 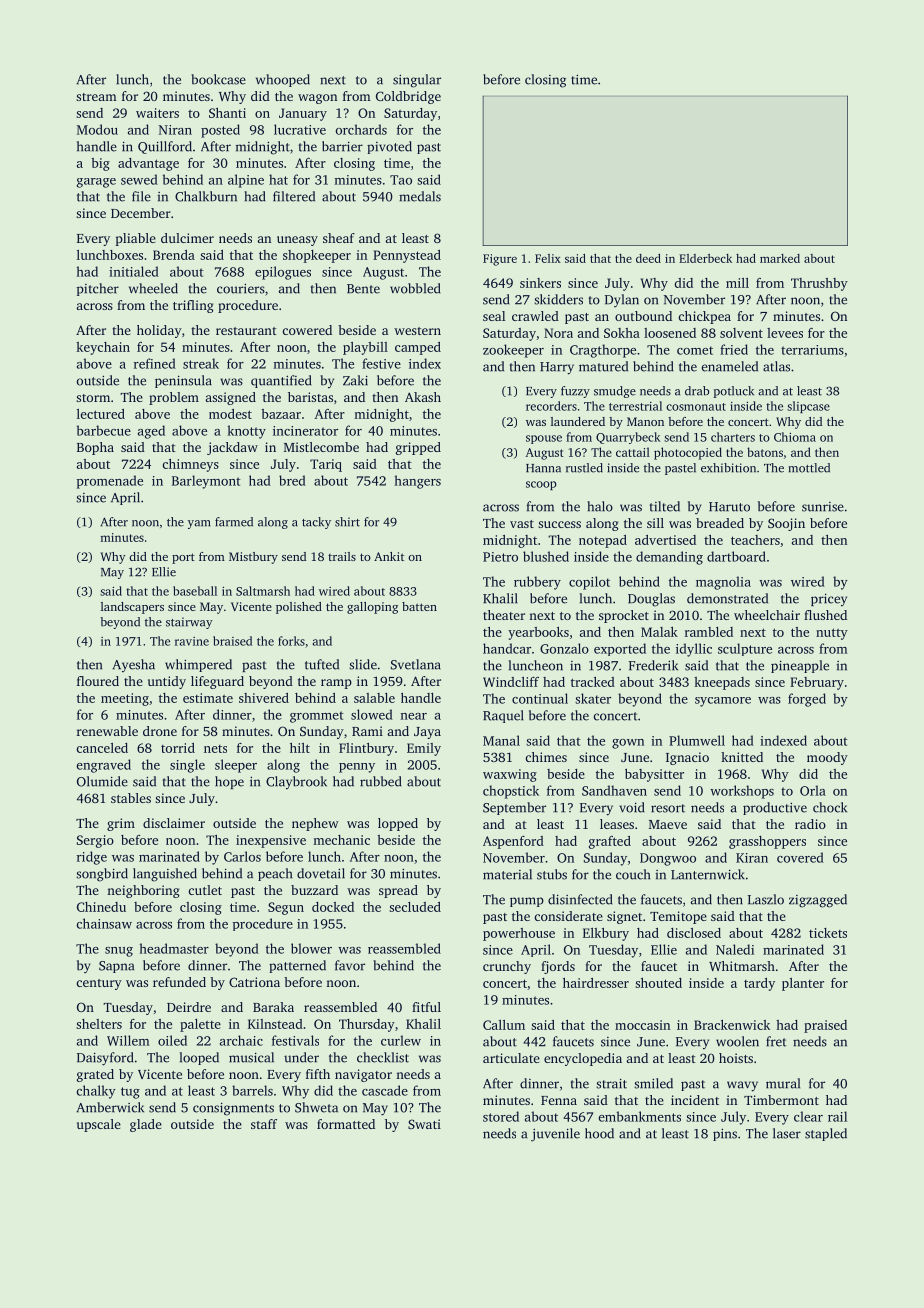 I want to click on drone, so click(x=160, y=731).
